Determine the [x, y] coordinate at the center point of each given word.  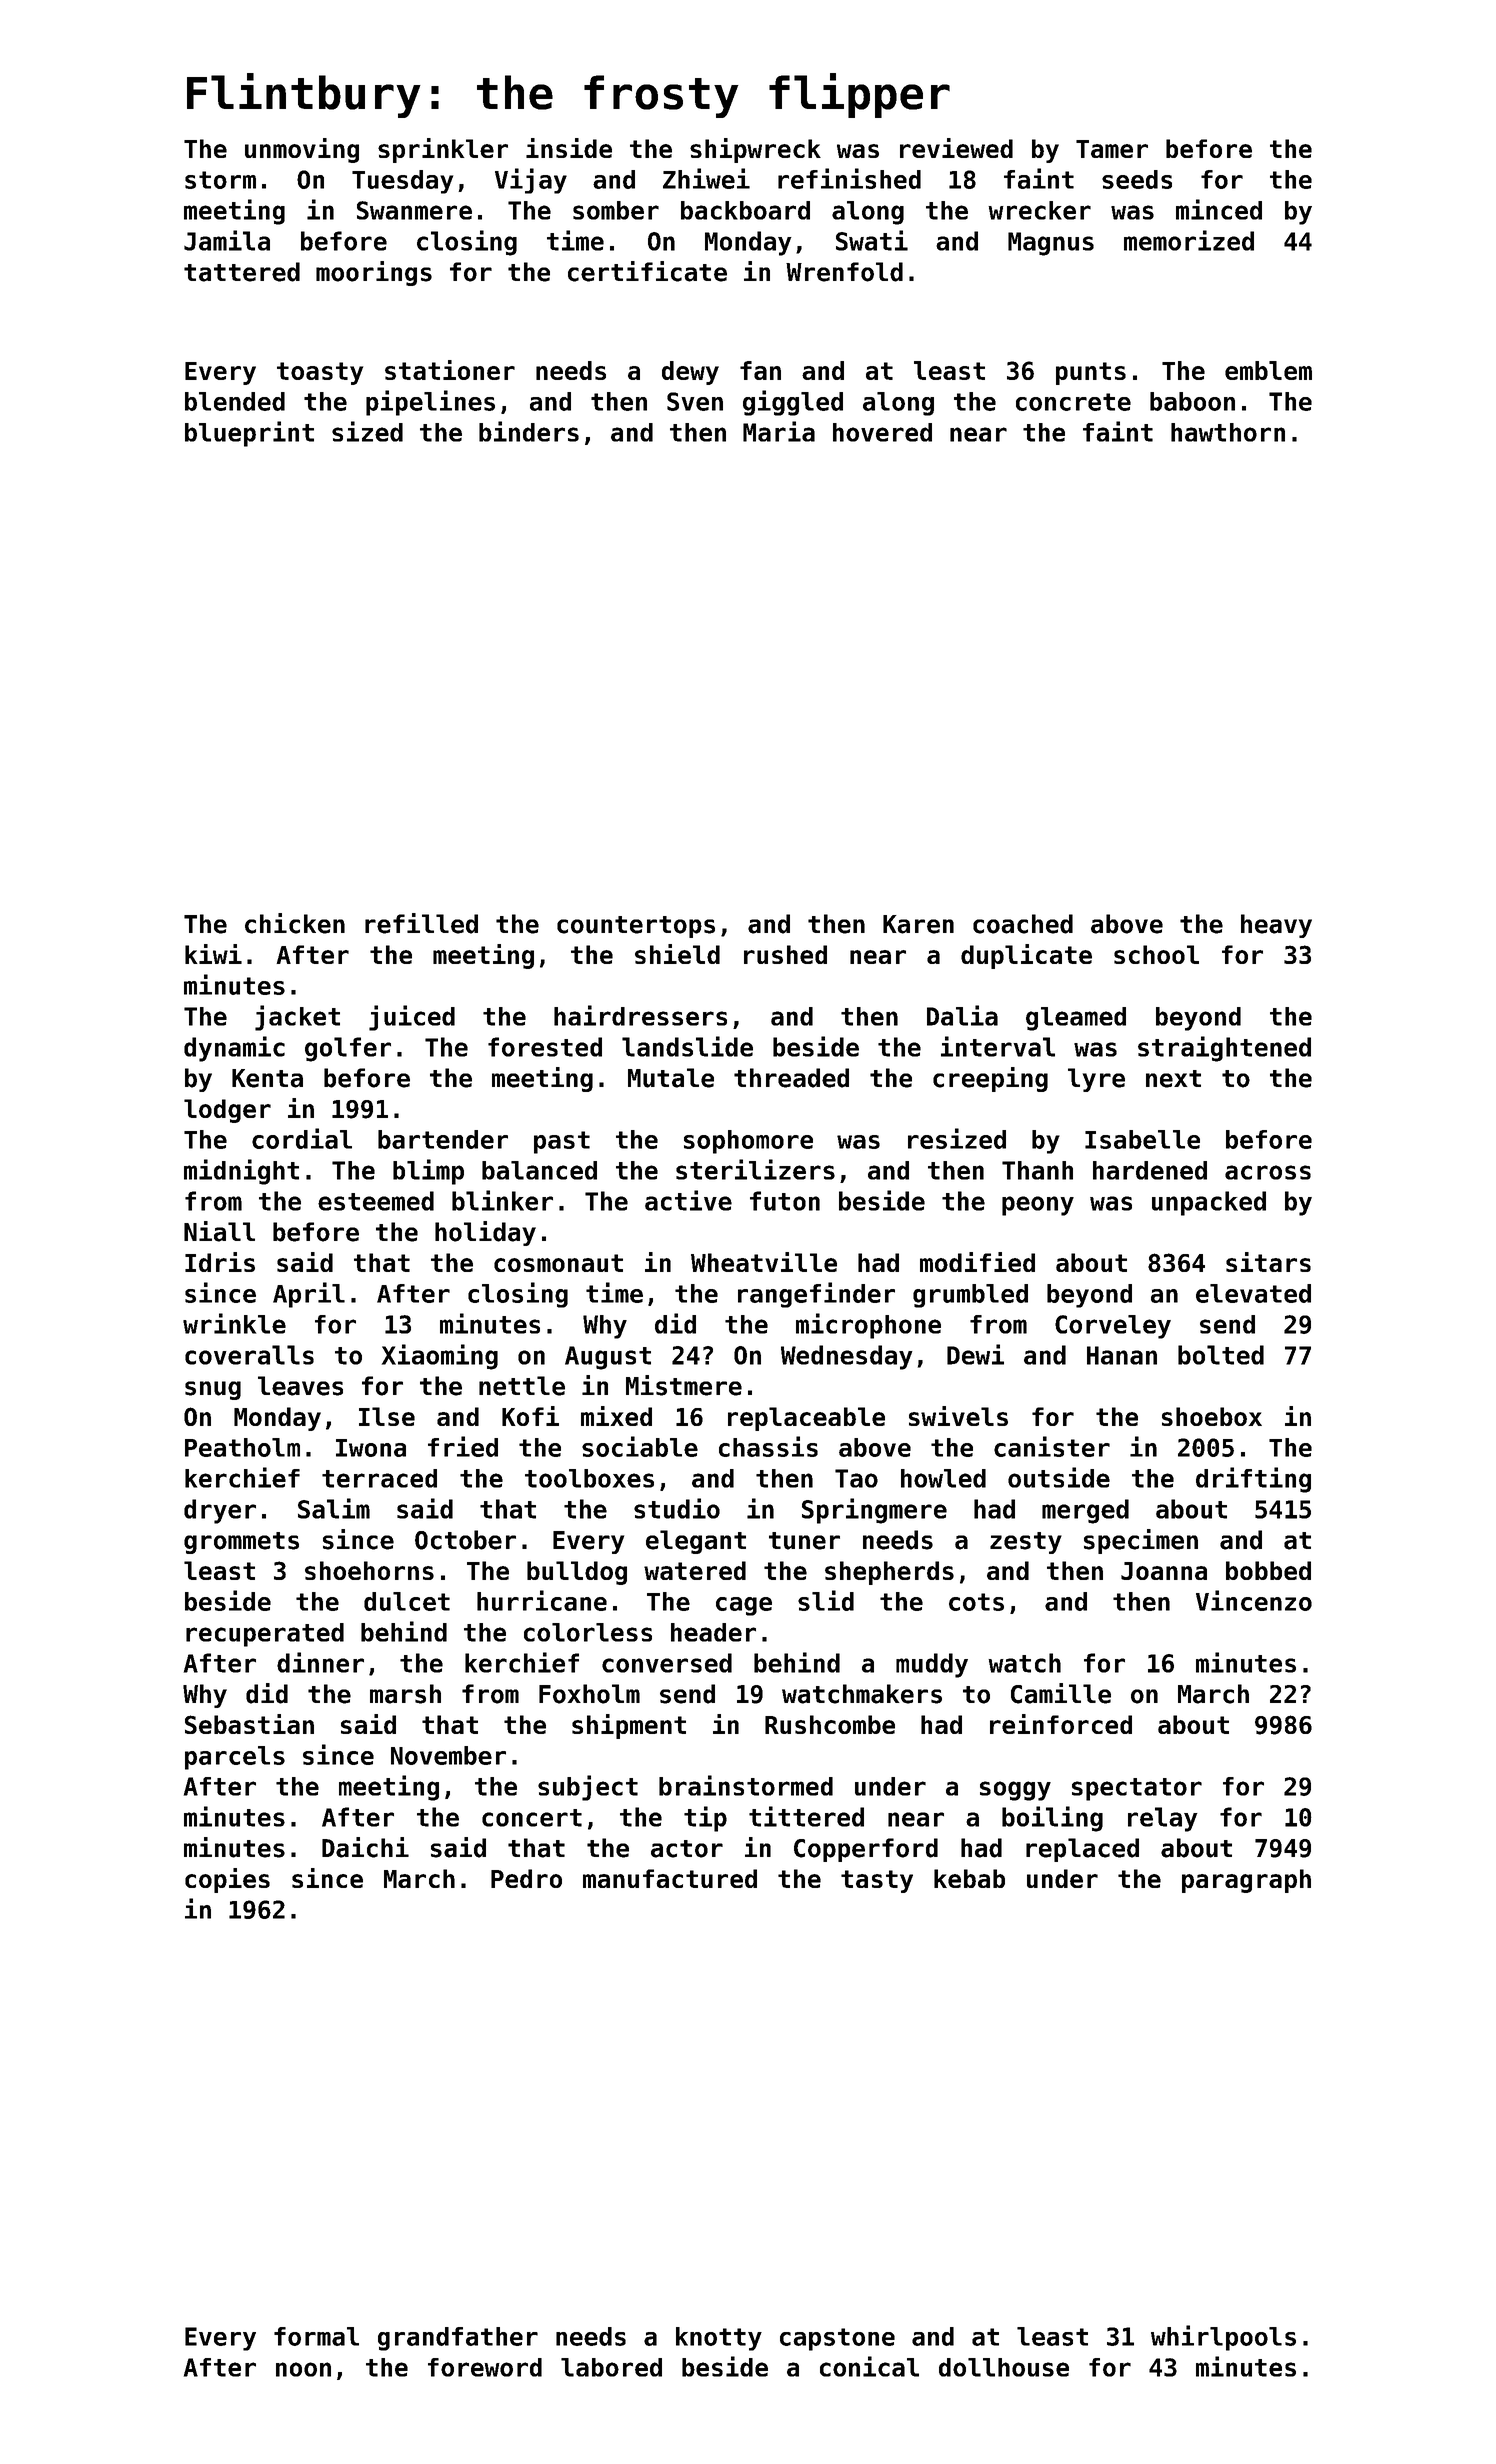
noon [303, 2369]
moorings [374, 273]
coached [1023, 924]
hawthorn [1228, 432]
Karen [918, 924]
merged [1085, 1511]
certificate [647, 271]
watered [695, 1570]
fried [463, 1446]
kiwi [213, 954]
